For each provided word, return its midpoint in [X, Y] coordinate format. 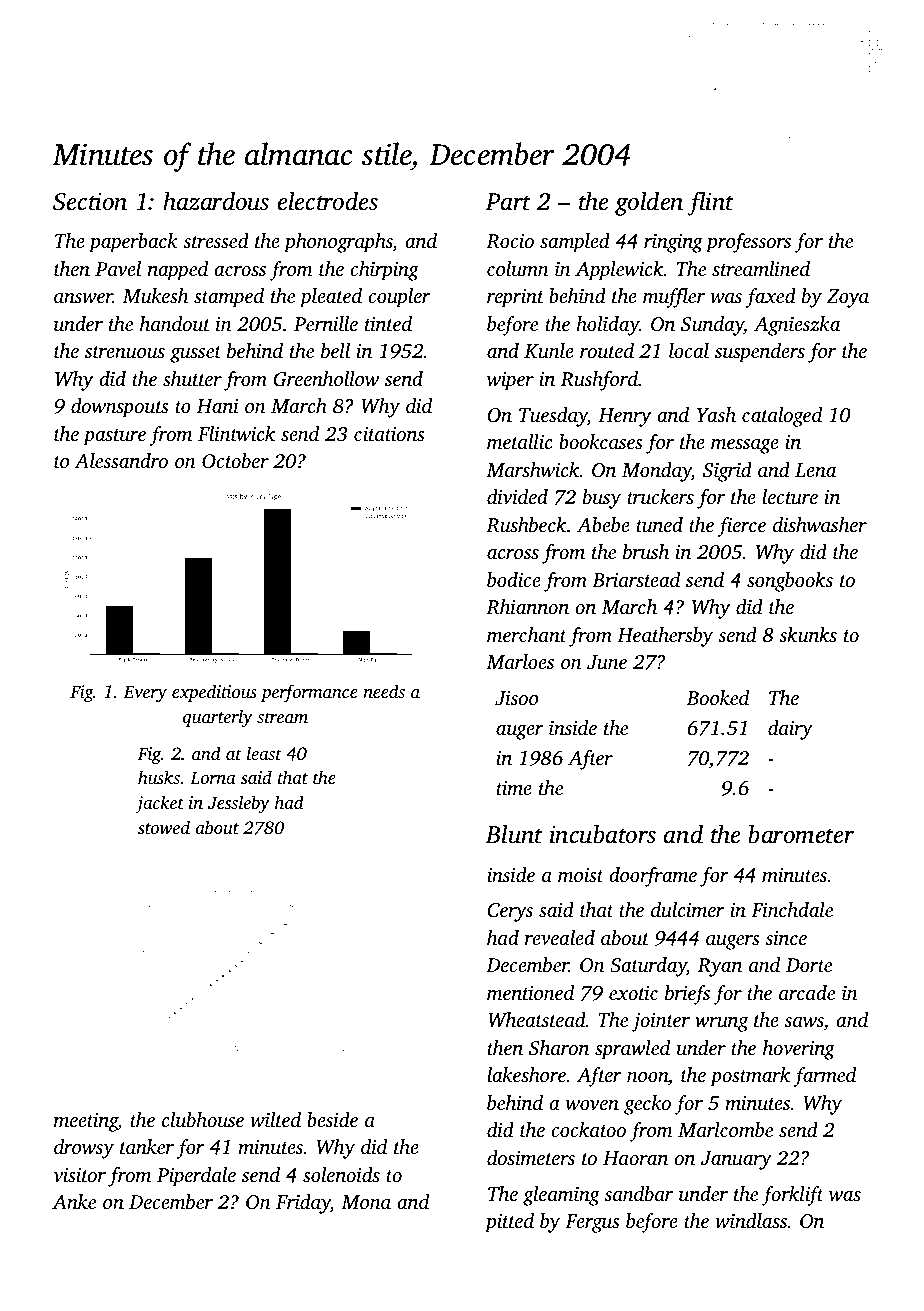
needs [384, 691]
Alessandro [121, 460]
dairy [790, 730]
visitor [80, 1175]
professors [748, 243]
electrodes [328, 201]
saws [804, 1022]
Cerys [510, 912]
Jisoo [516, 698]
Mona [366, 1202]
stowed [164, 827]
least [264, 753]
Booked [717, 697]
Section [90, 202]
